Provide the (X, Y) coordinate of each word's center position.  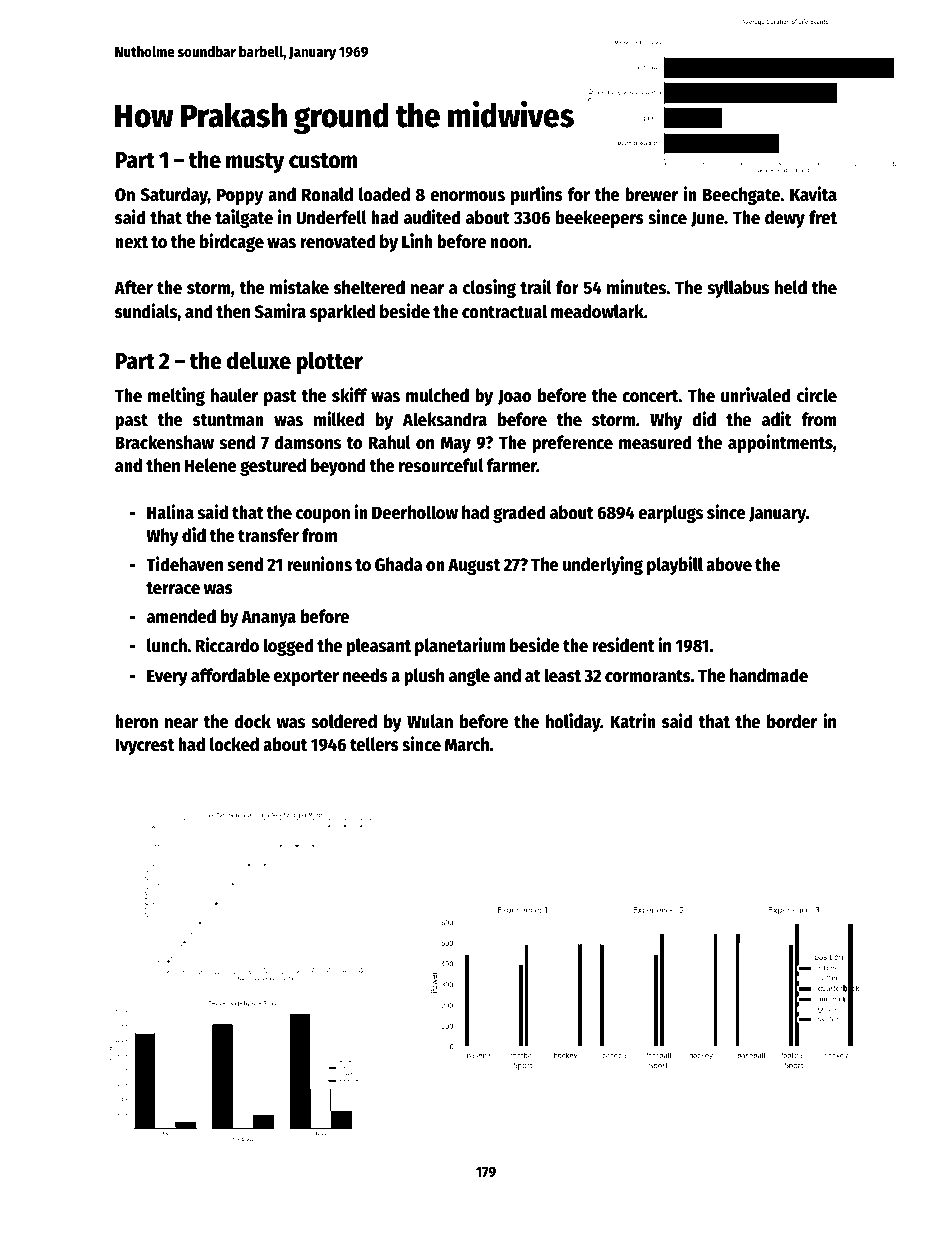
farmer (512, 465)
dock (252, 721)
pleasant (379, 647)
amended (181, 616)
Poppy (240, 196)
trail (536, 287)
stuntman (228, 420)
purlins (537, 195)
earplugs (670, 514)
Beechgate (742, 196)
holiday (573, 722)
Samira (280, 311)
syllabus (738, 289)
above (729, 564)
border (792, 721)
